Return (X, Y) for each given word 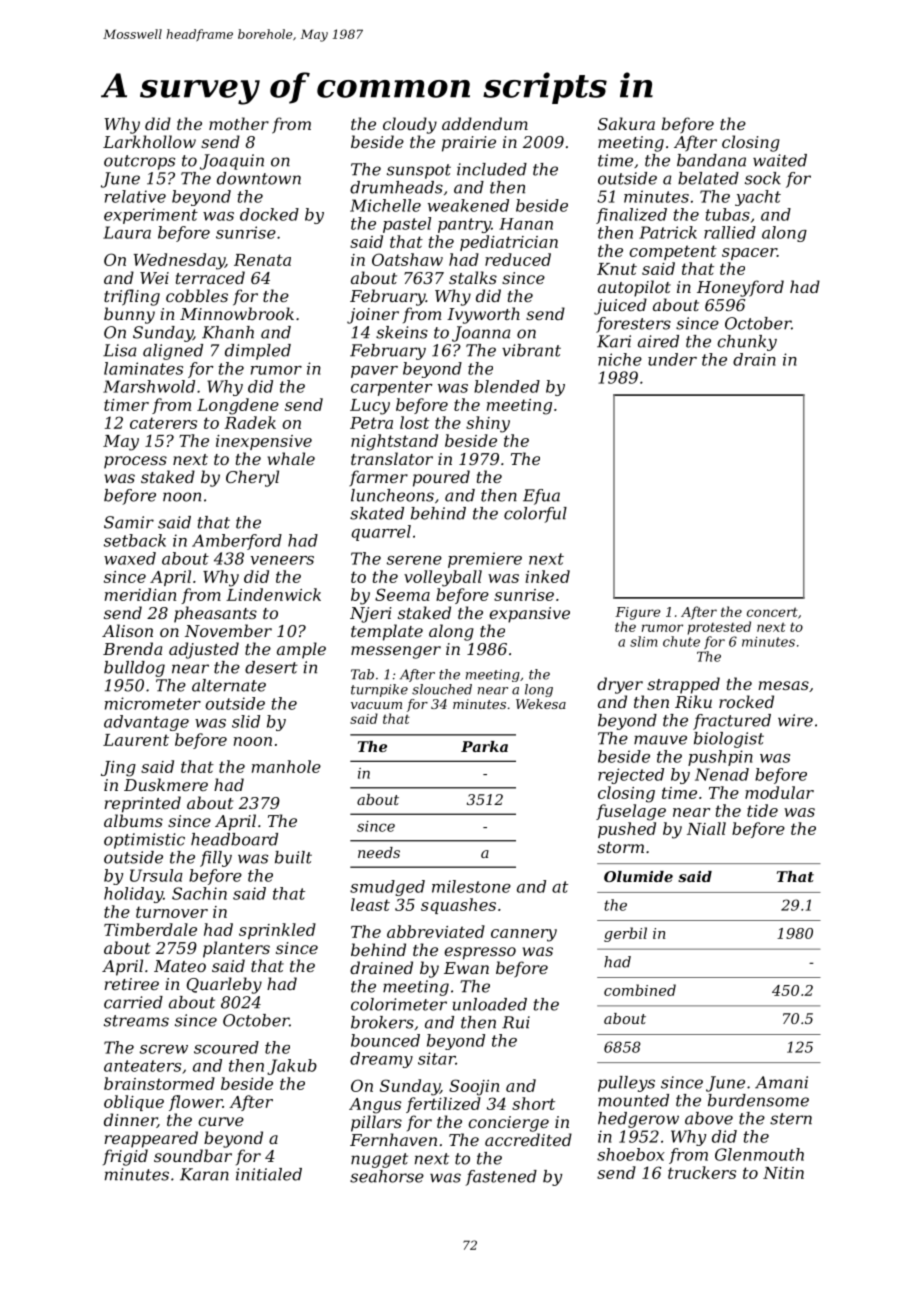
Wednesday (179, 261)
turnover (172, 912)
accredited (528, 1139)
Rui (516, 1022)
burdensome (758, 1100)
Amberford (237, 542)
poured (441, 478)
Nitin (783, 1173)
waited (780, 160)
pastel (407, 225)
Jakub (292, 1067)
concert (772, 612)
